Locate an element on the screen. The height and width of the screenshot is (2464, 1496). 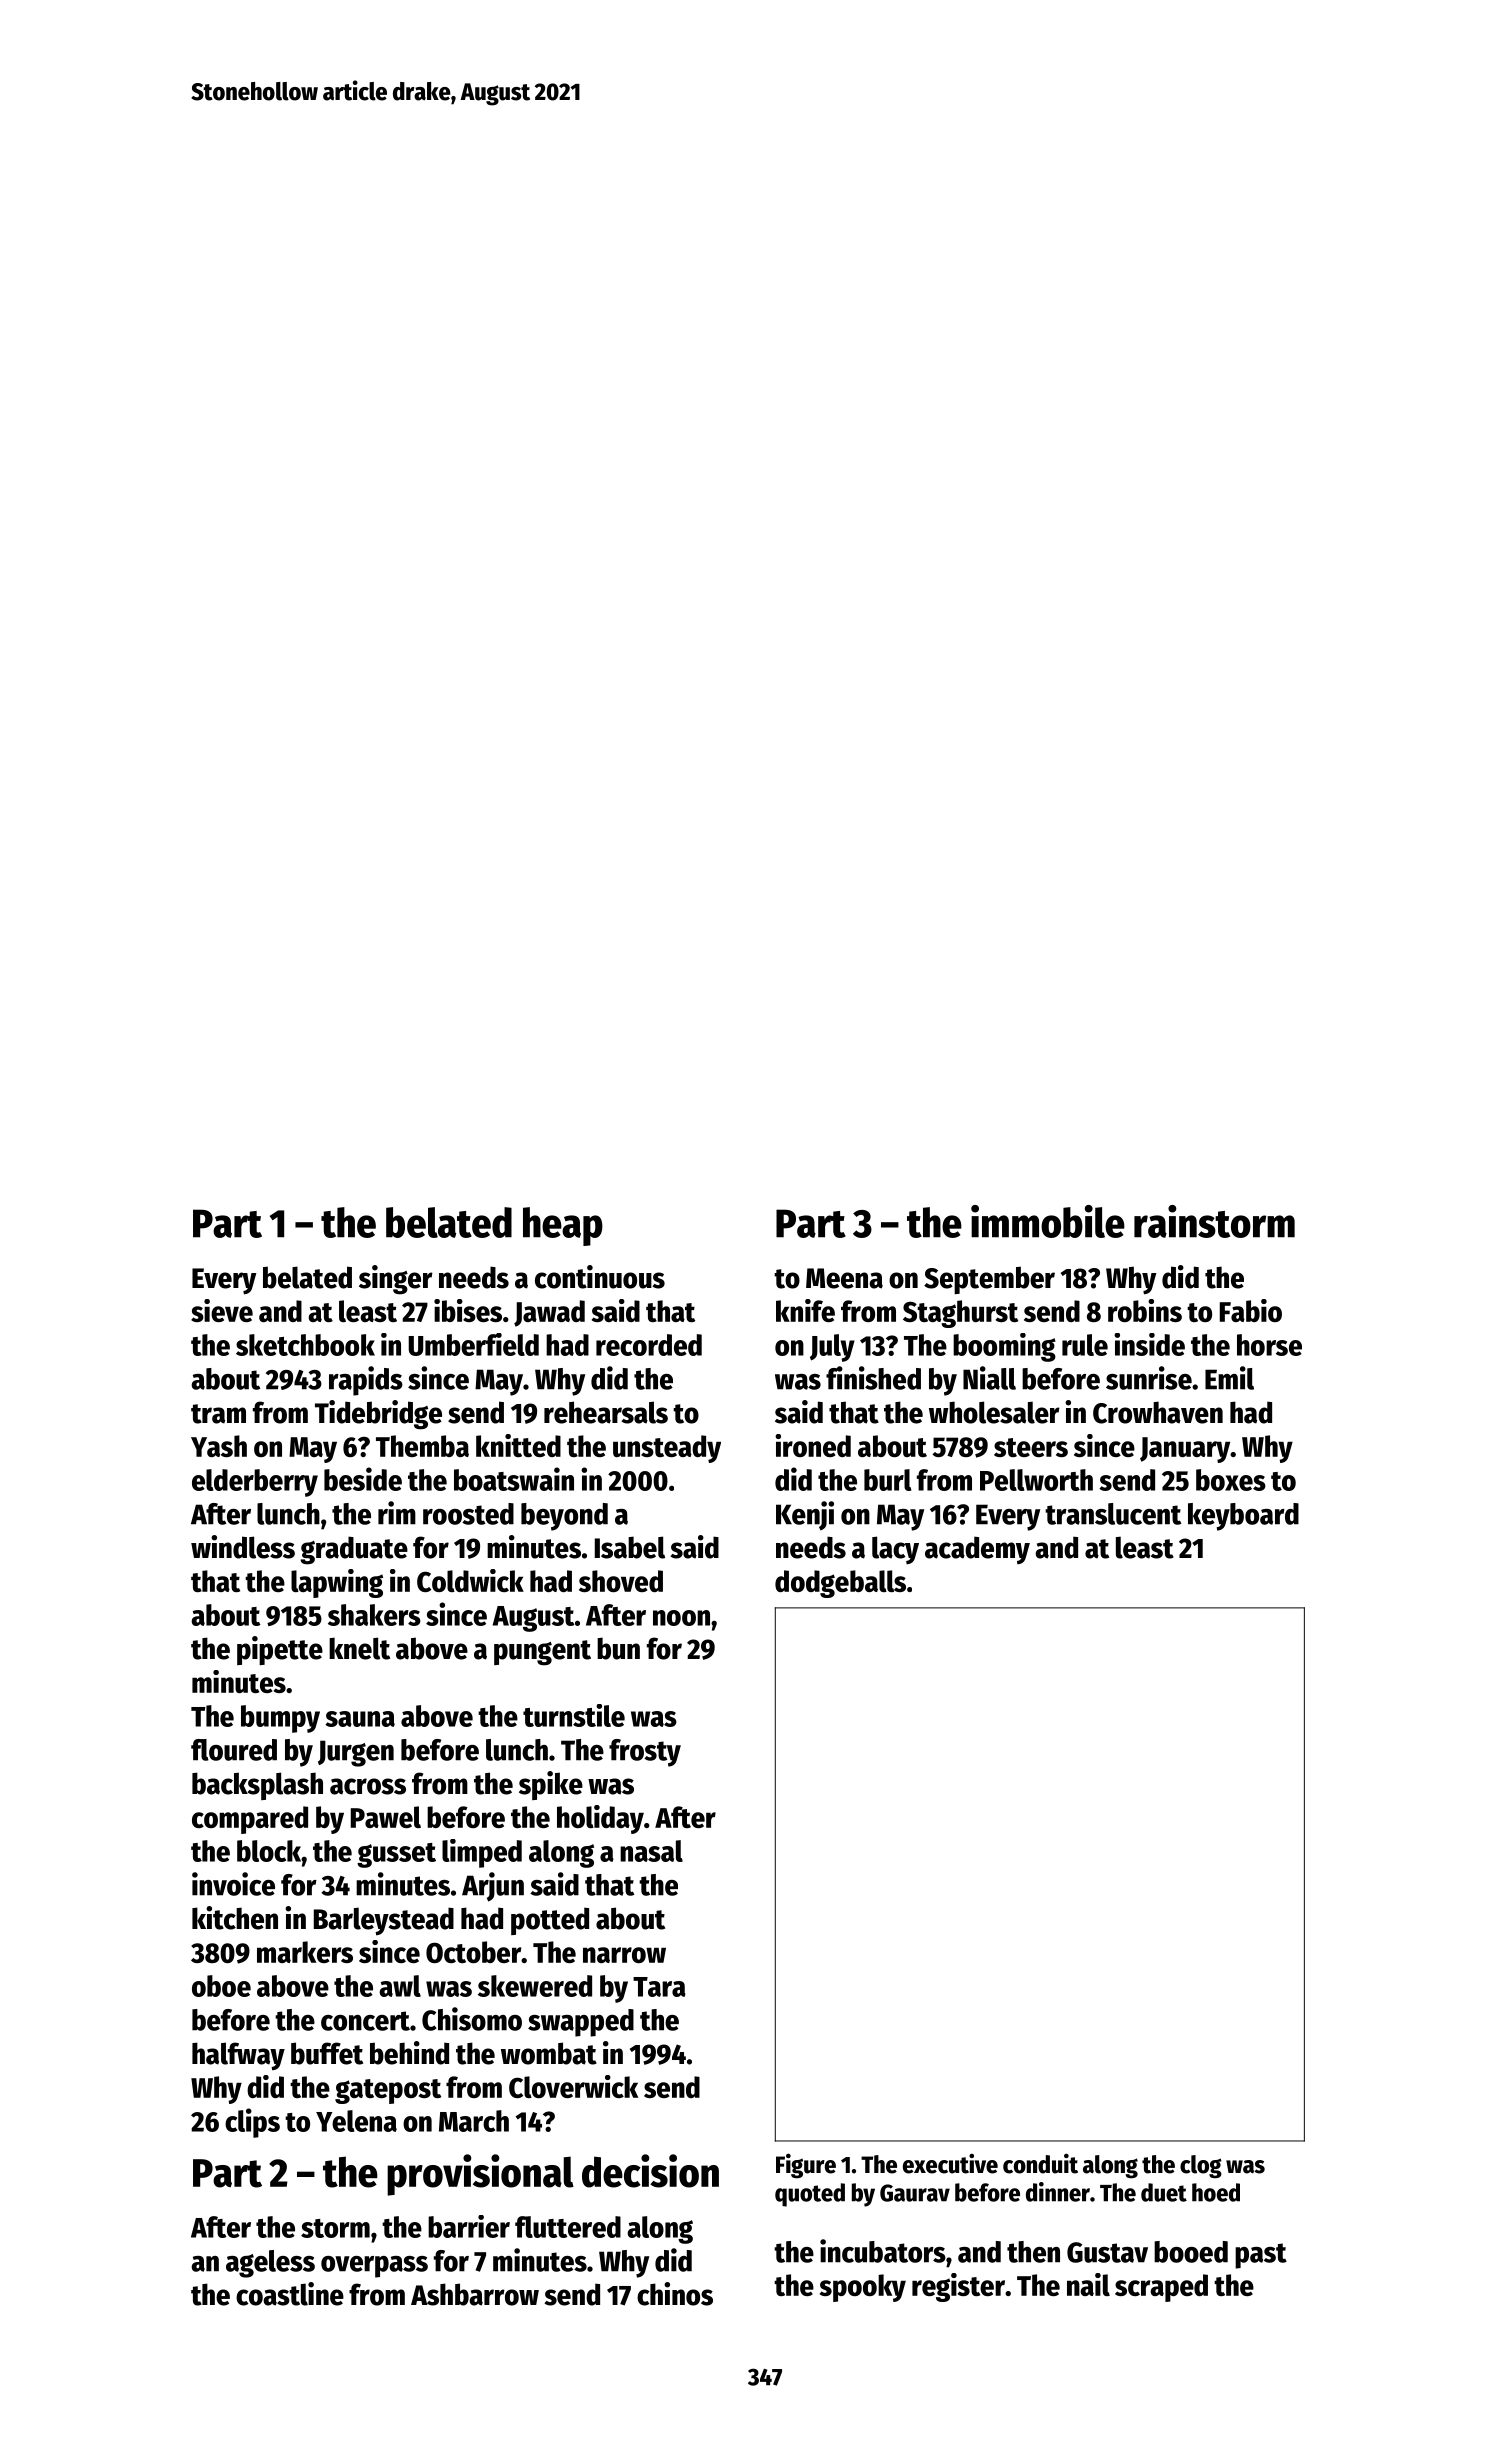
clog is located at coordinates (1201, 2167).
